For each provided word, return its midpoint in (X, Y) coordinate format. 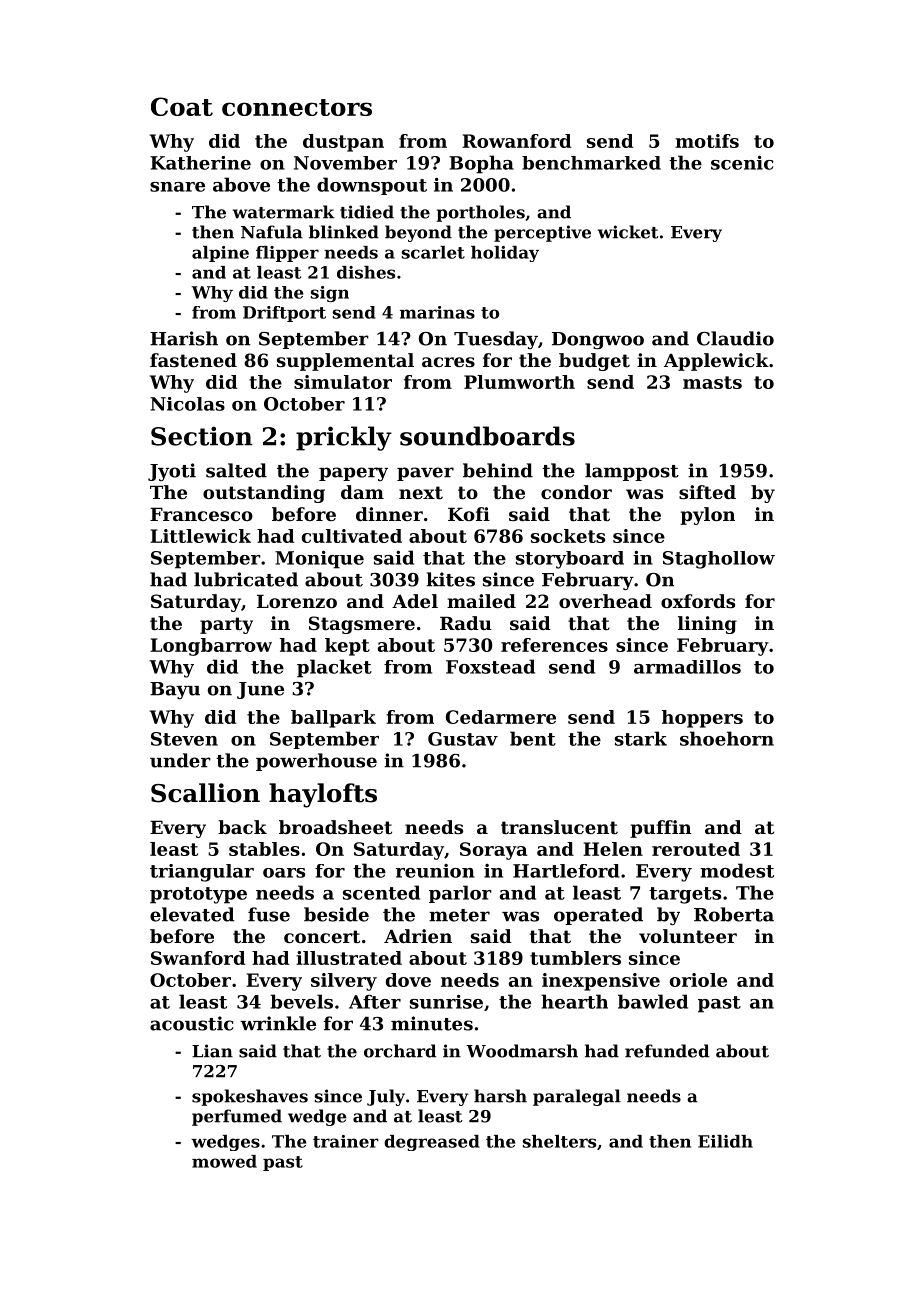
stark (641, 738)
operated (598, 916)
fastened (193, 360)
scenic (742, 162)
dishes (366, 272)
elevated (192, 914)
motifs (707, 141)
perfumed (237, 1117)
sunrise (446, 1001)
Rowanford (516, 141)
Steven (184, 739)
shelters (559, 1141)
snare (177, 187)
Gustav (463, 739)
